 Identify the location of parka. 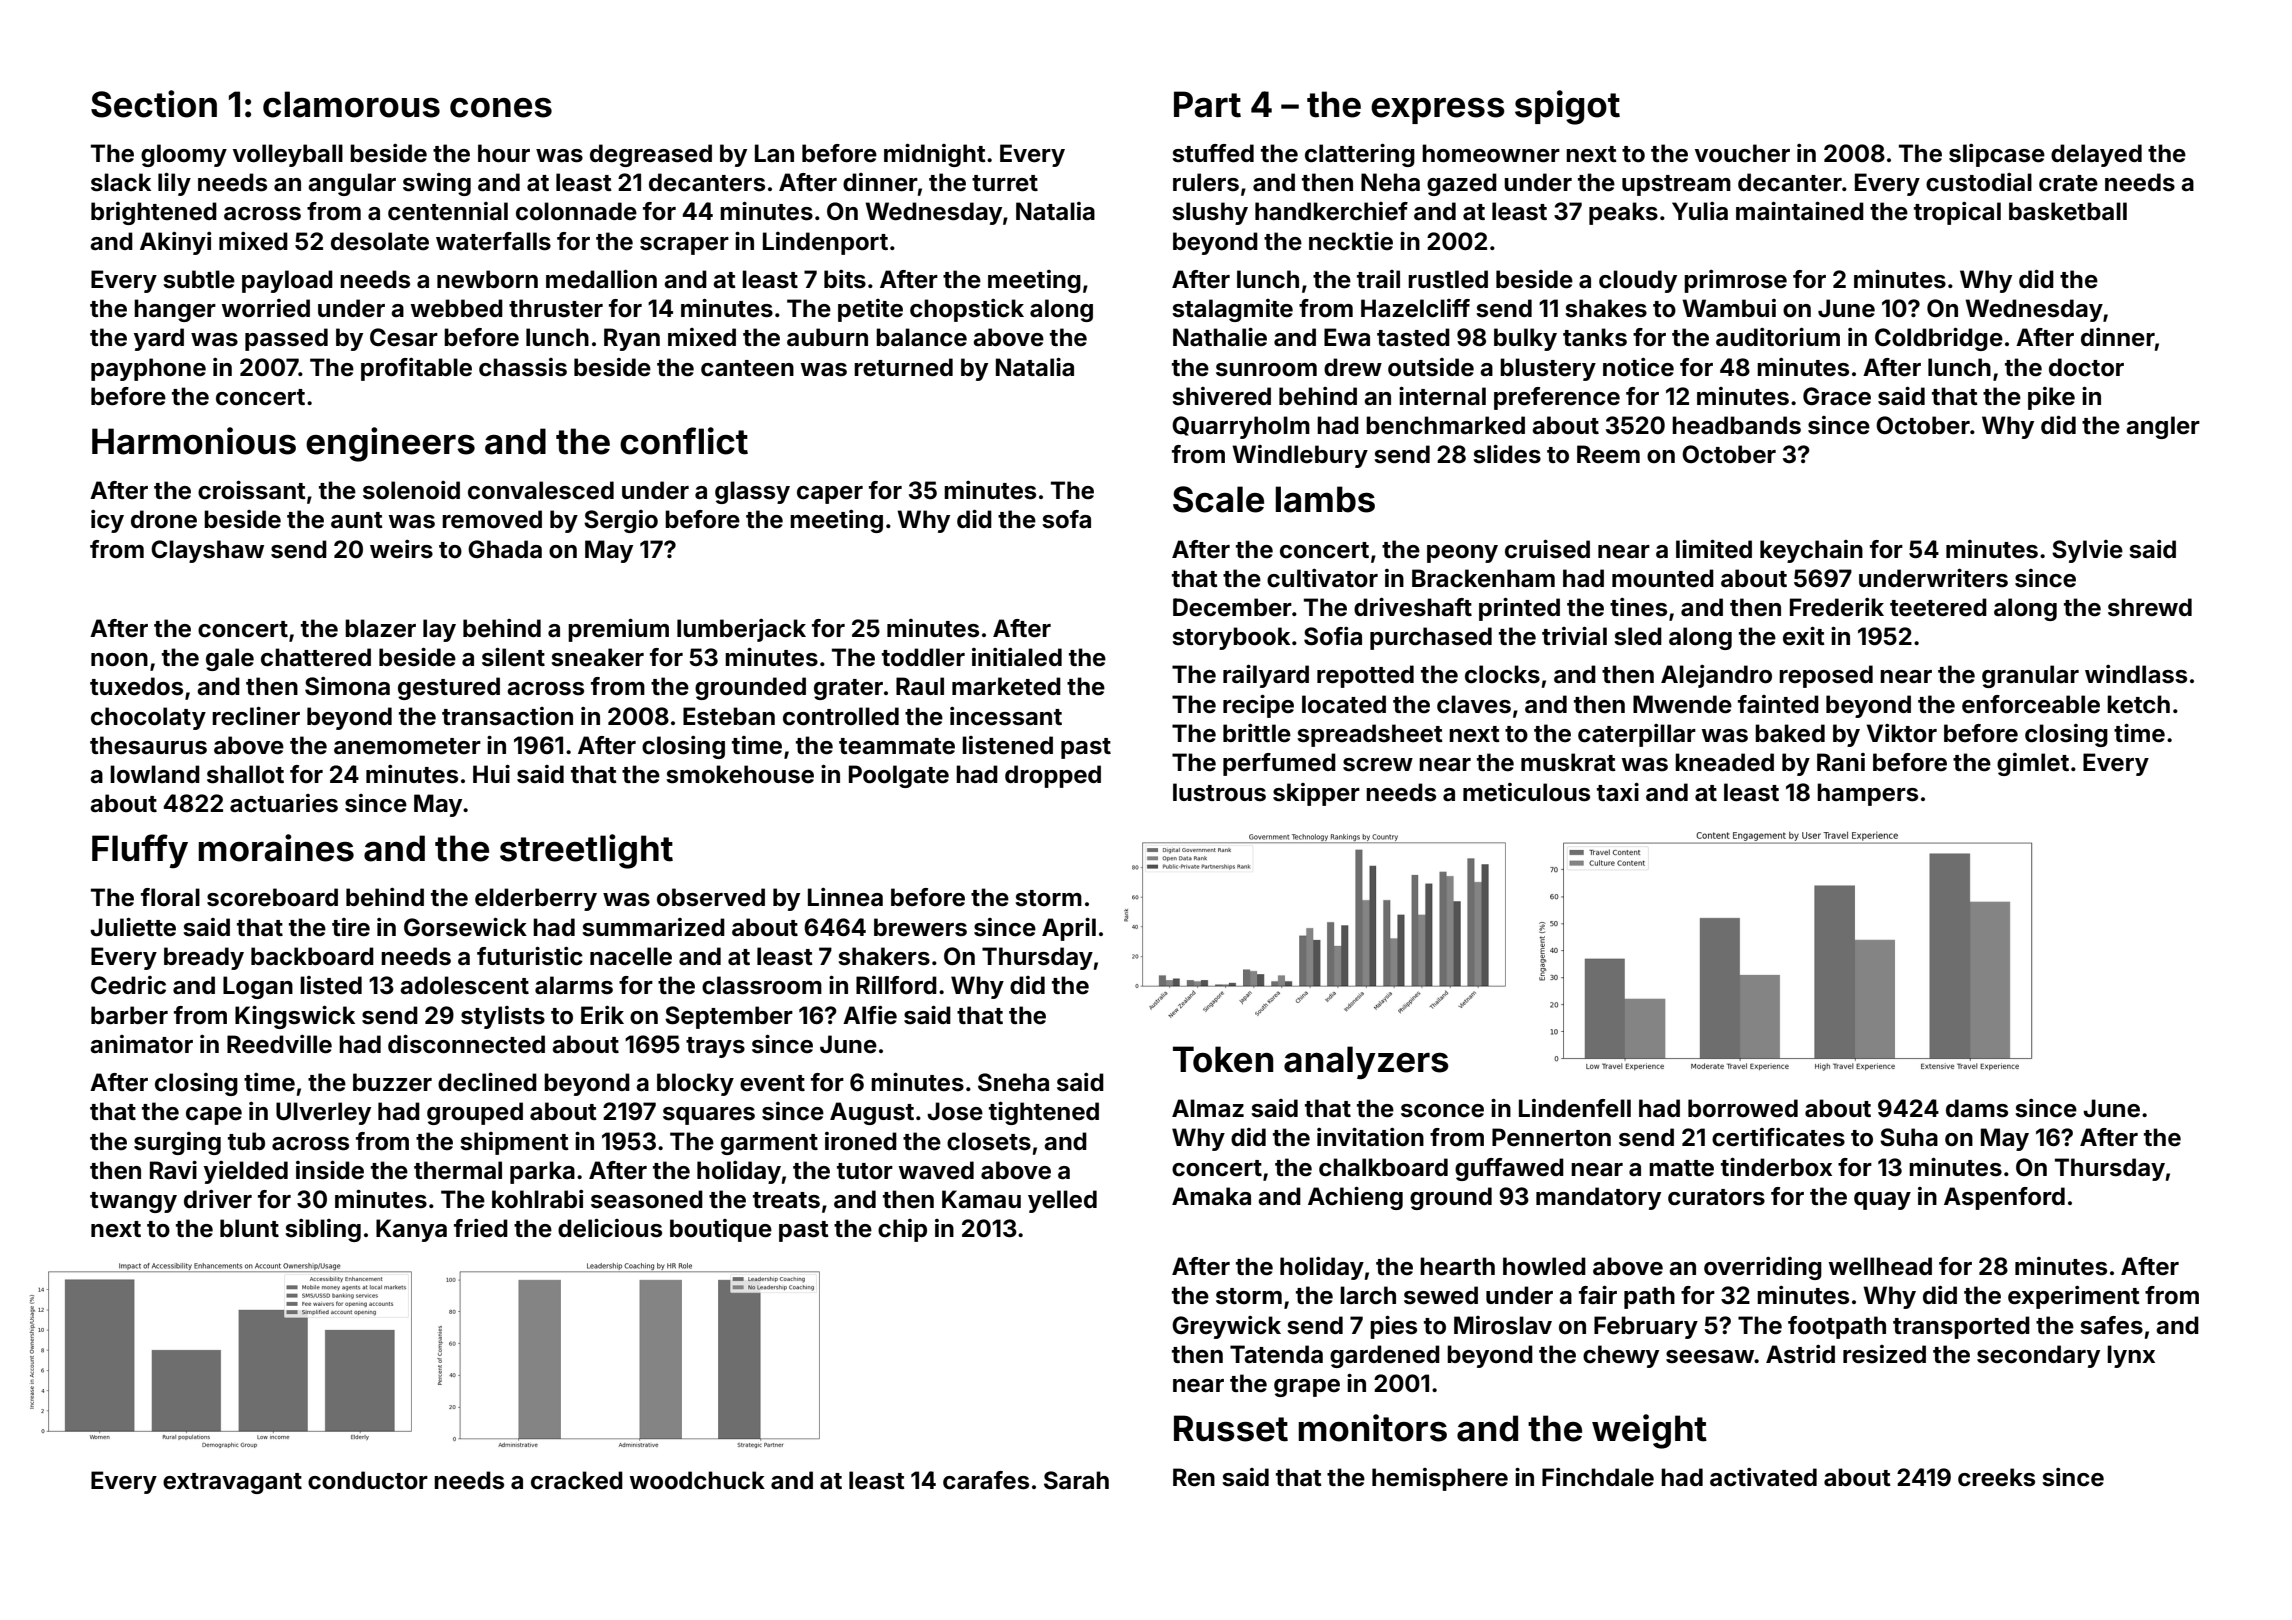
(542, 1172).
